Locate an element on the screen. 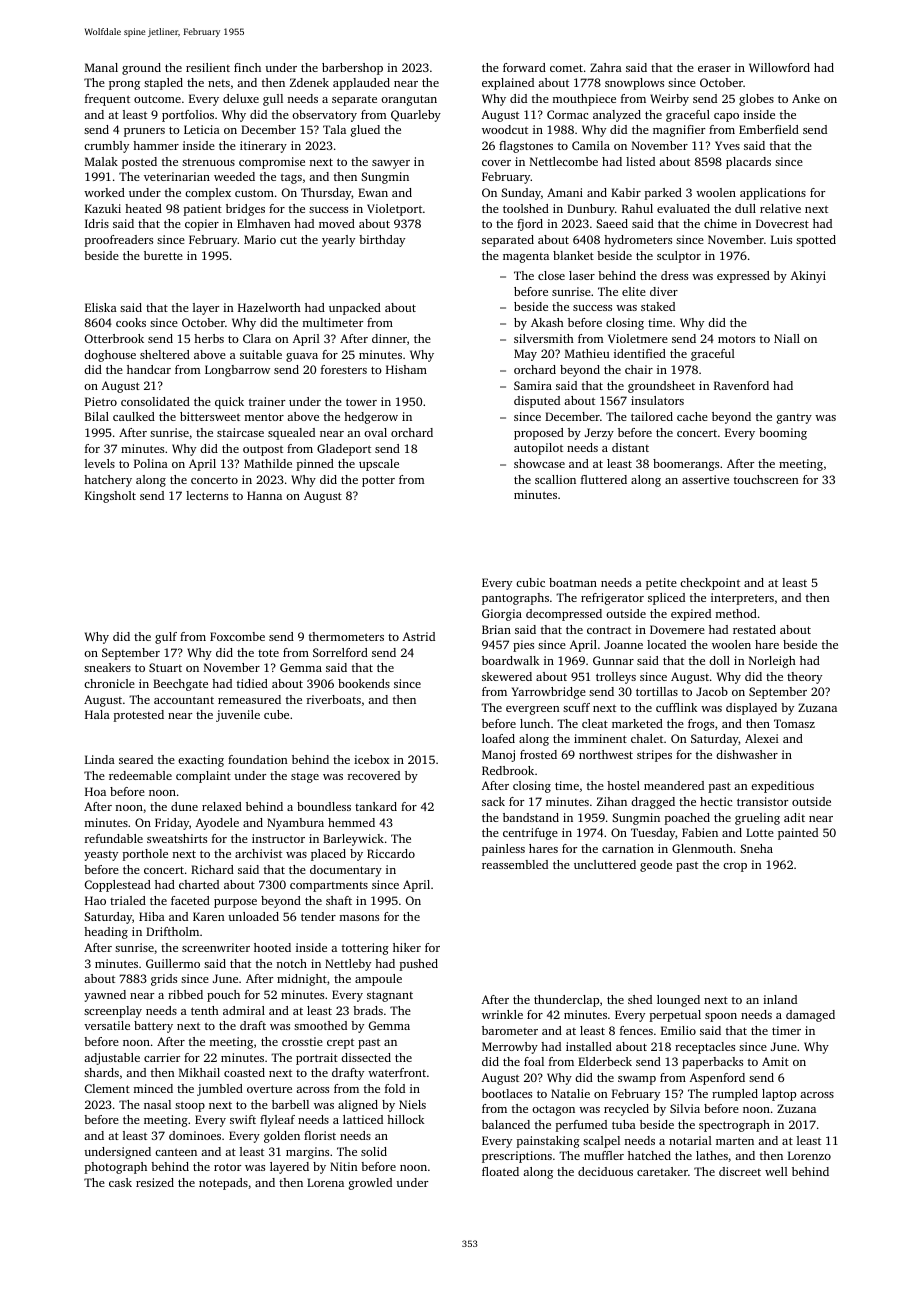  damaged is located at coordinates (810, 1016).
